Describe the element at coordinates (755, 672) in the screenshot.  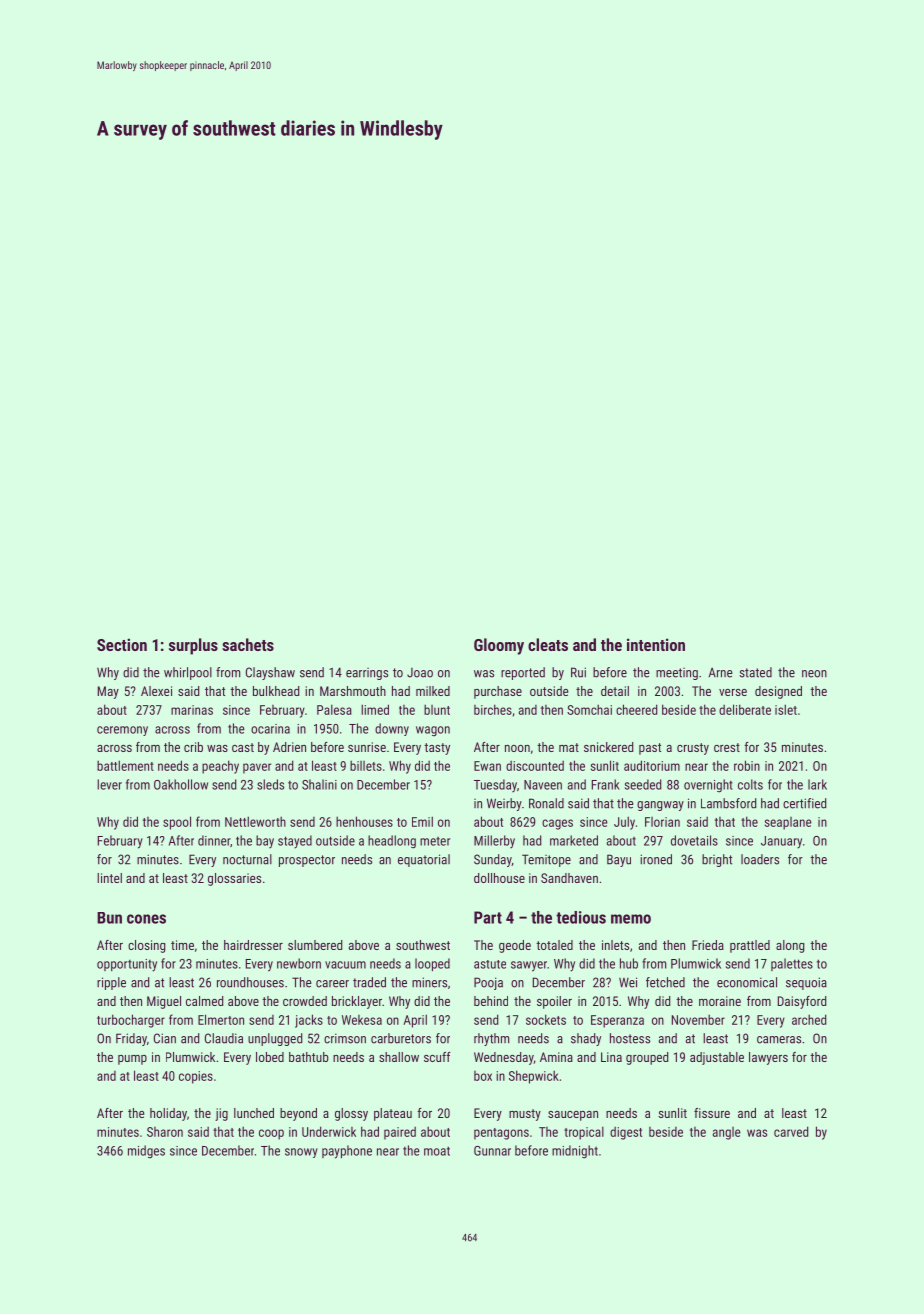
I see `stated` at that location.
